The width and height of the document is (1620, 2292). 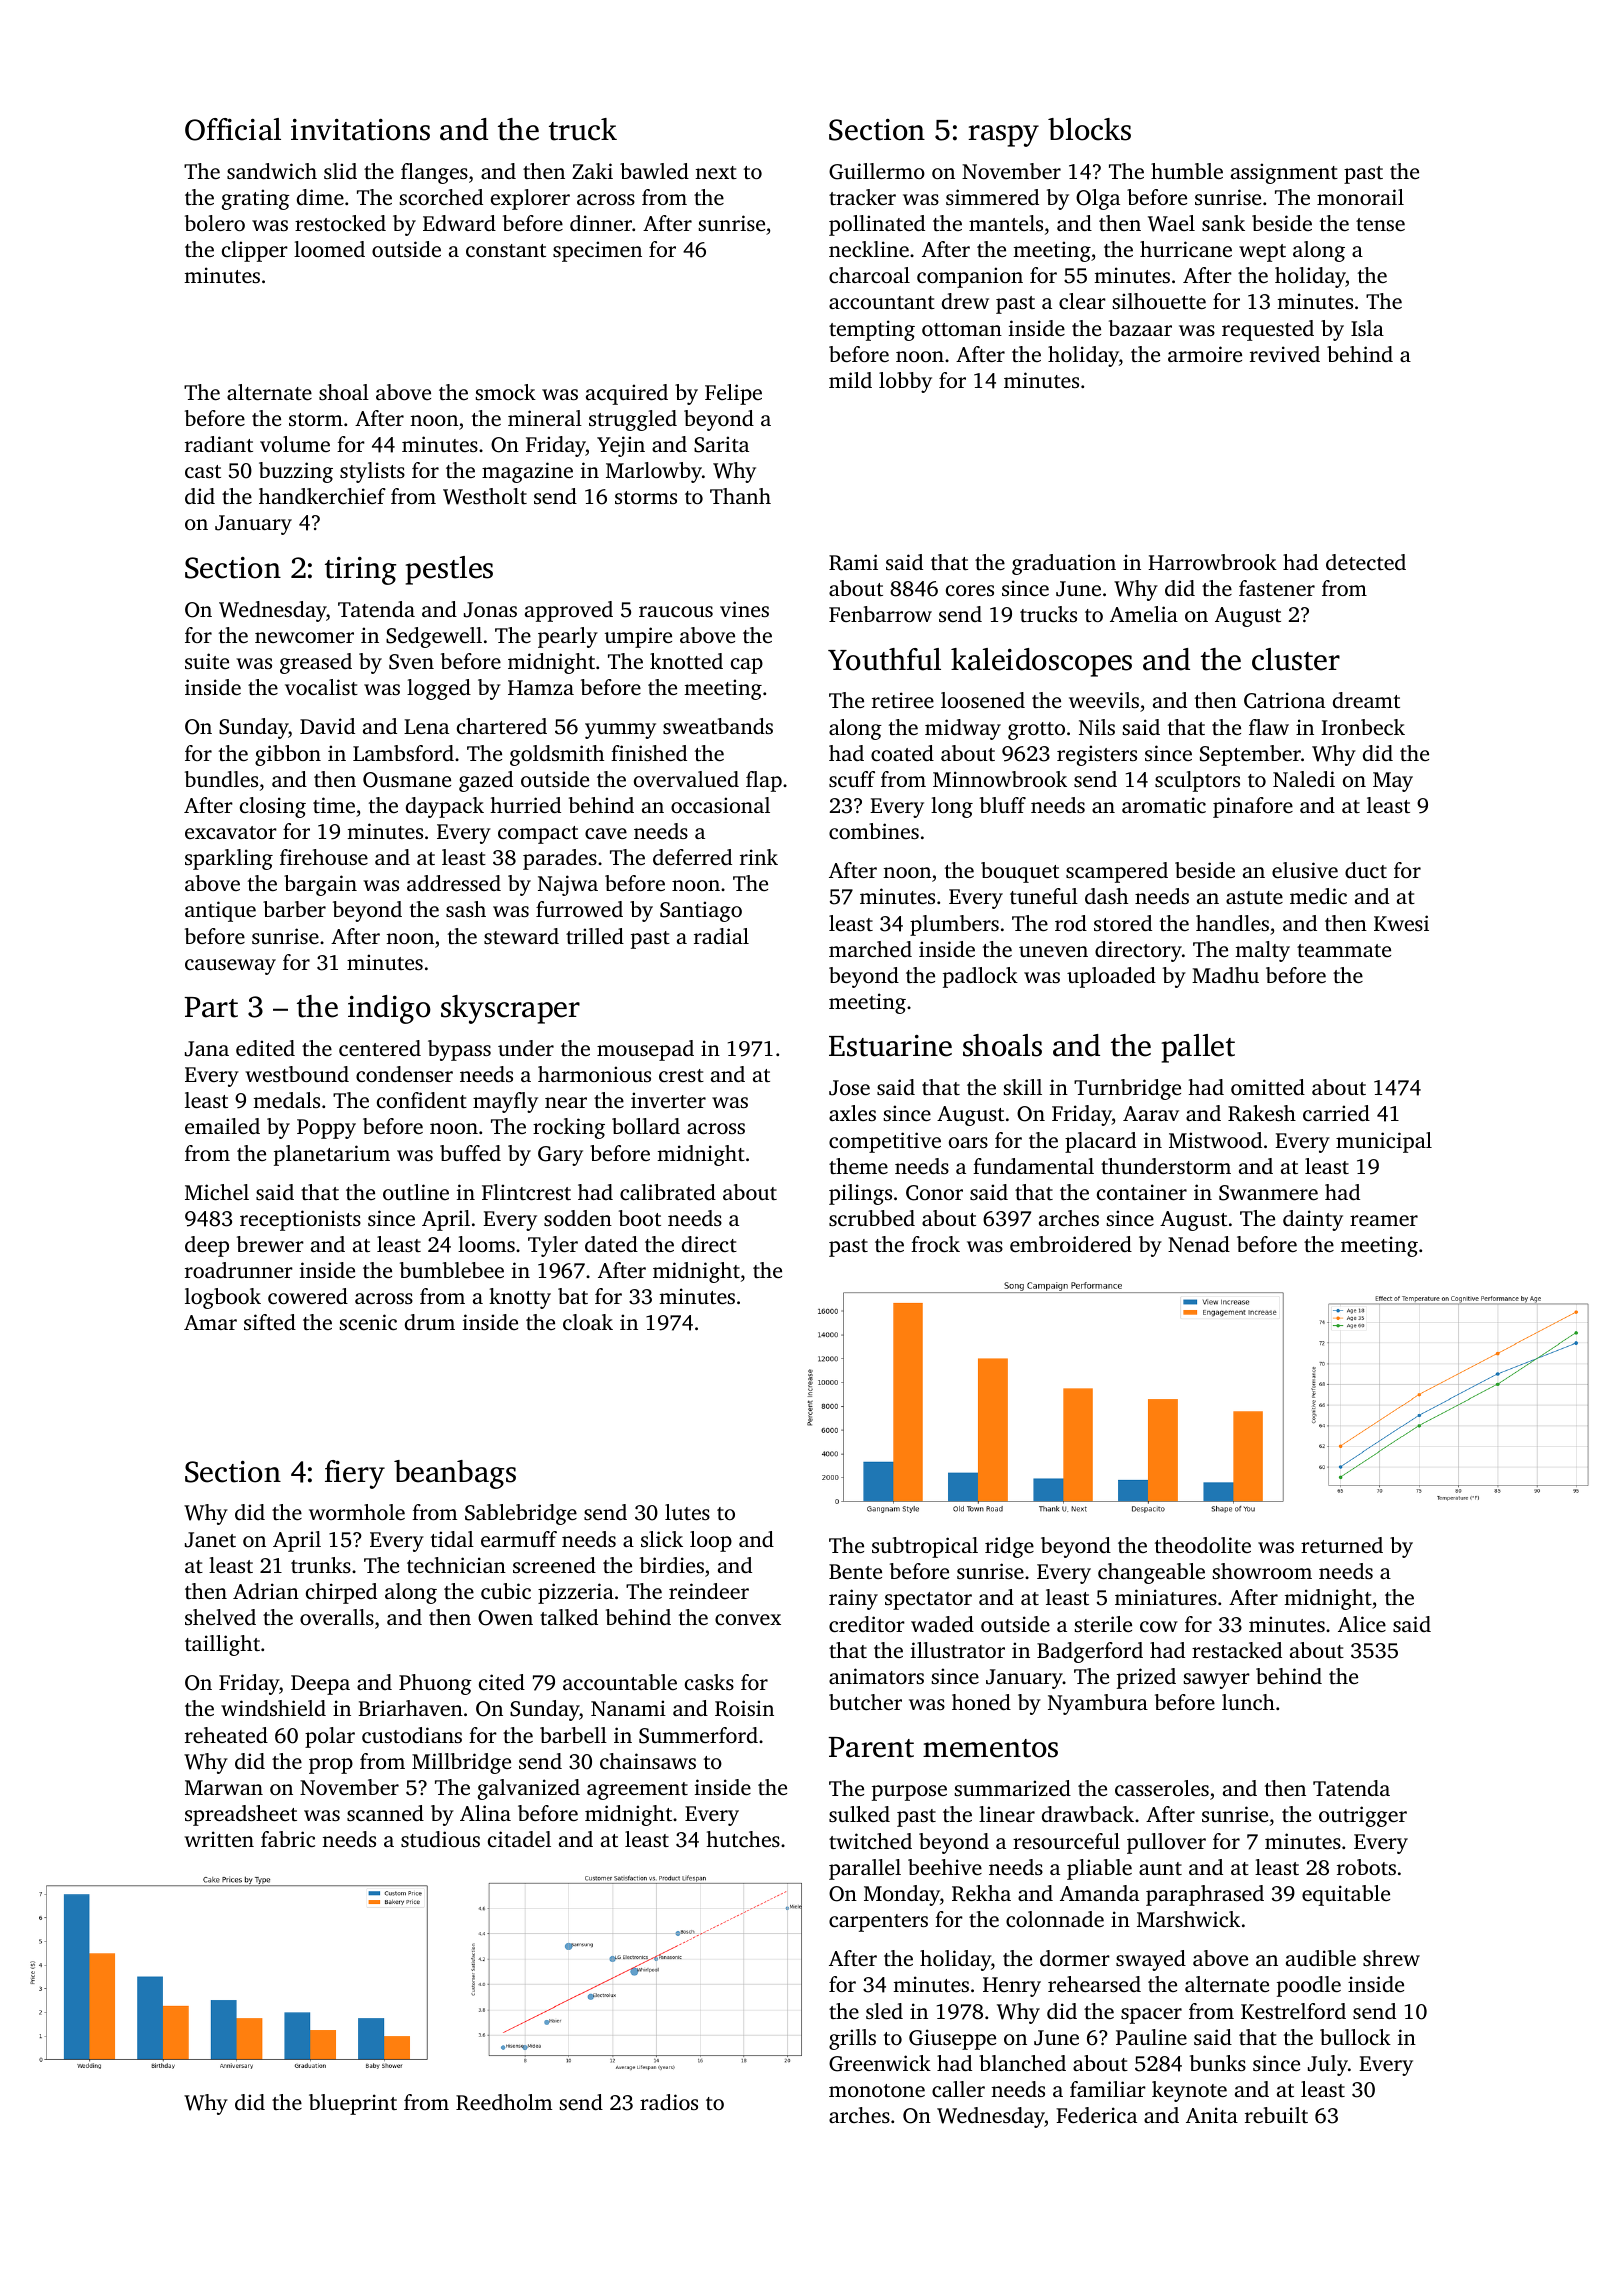 What do you see at coordinates (1366, 562) in the document?
I see `detected` at bounding box center [1366, 562].
